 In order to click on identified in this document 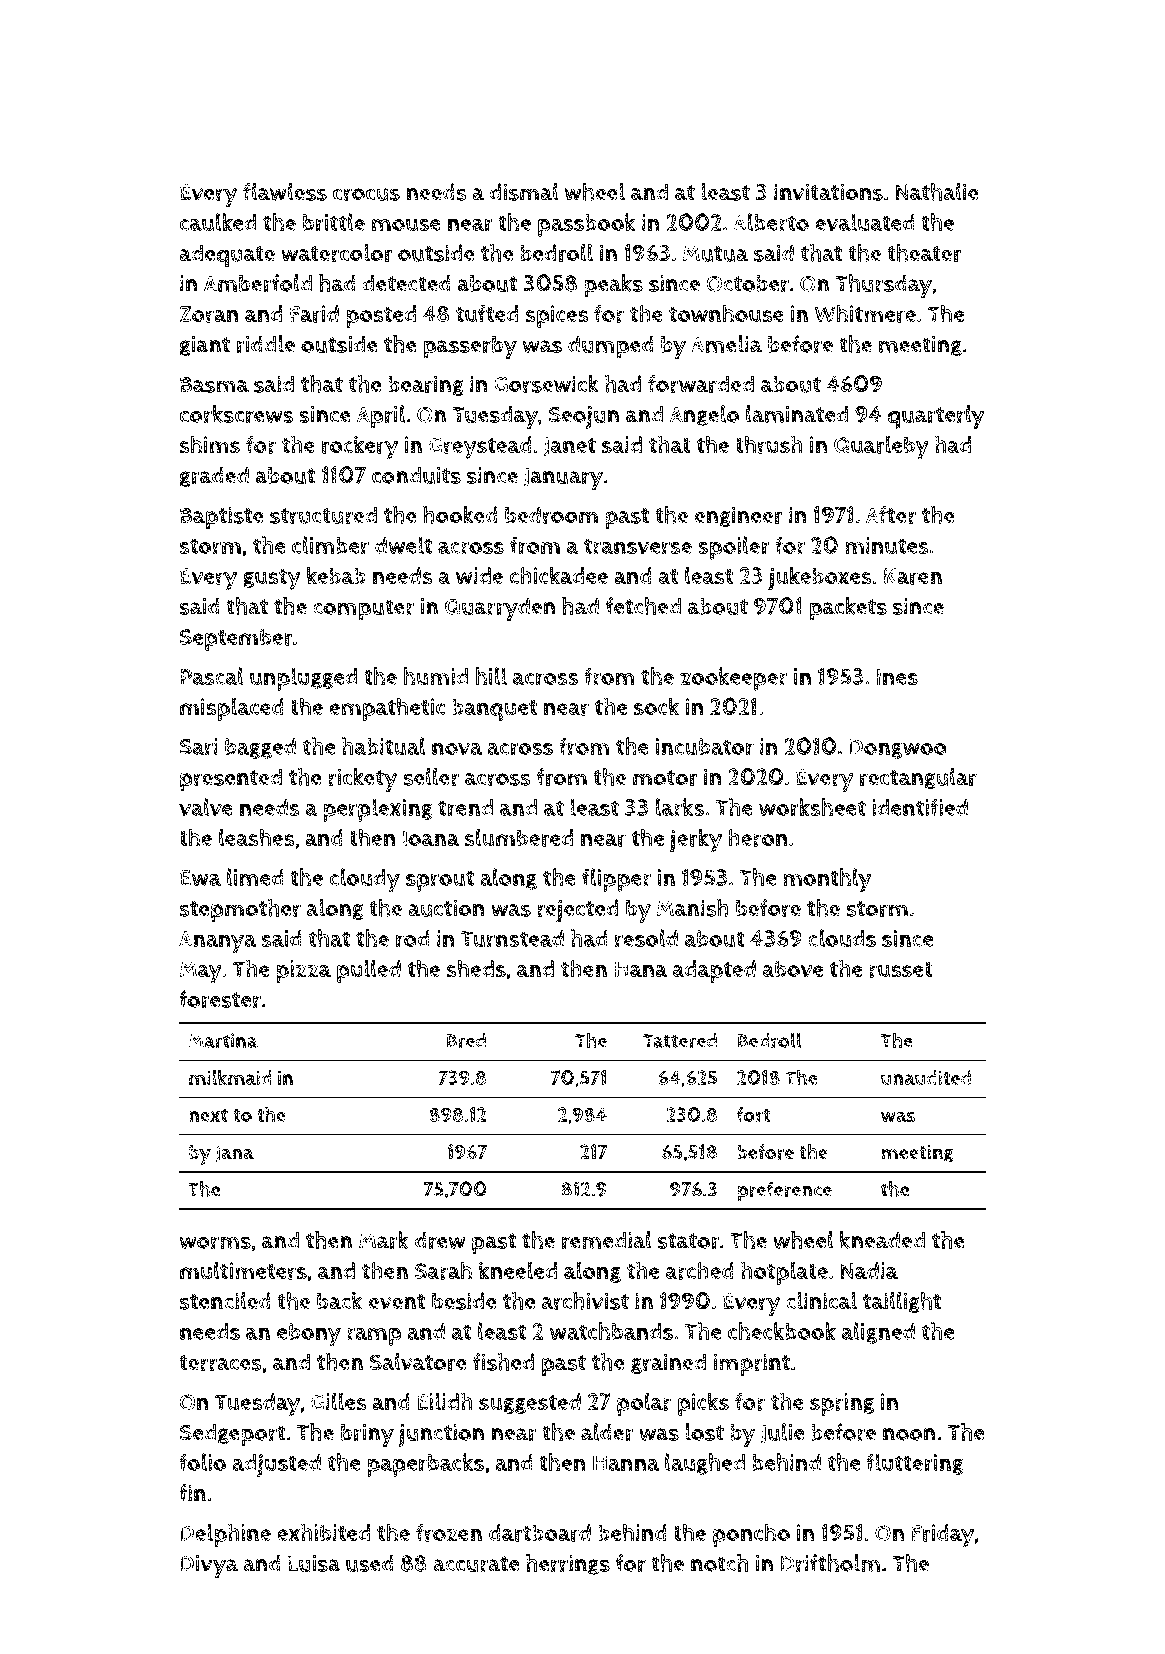, I will do `click(920, 807)`.
